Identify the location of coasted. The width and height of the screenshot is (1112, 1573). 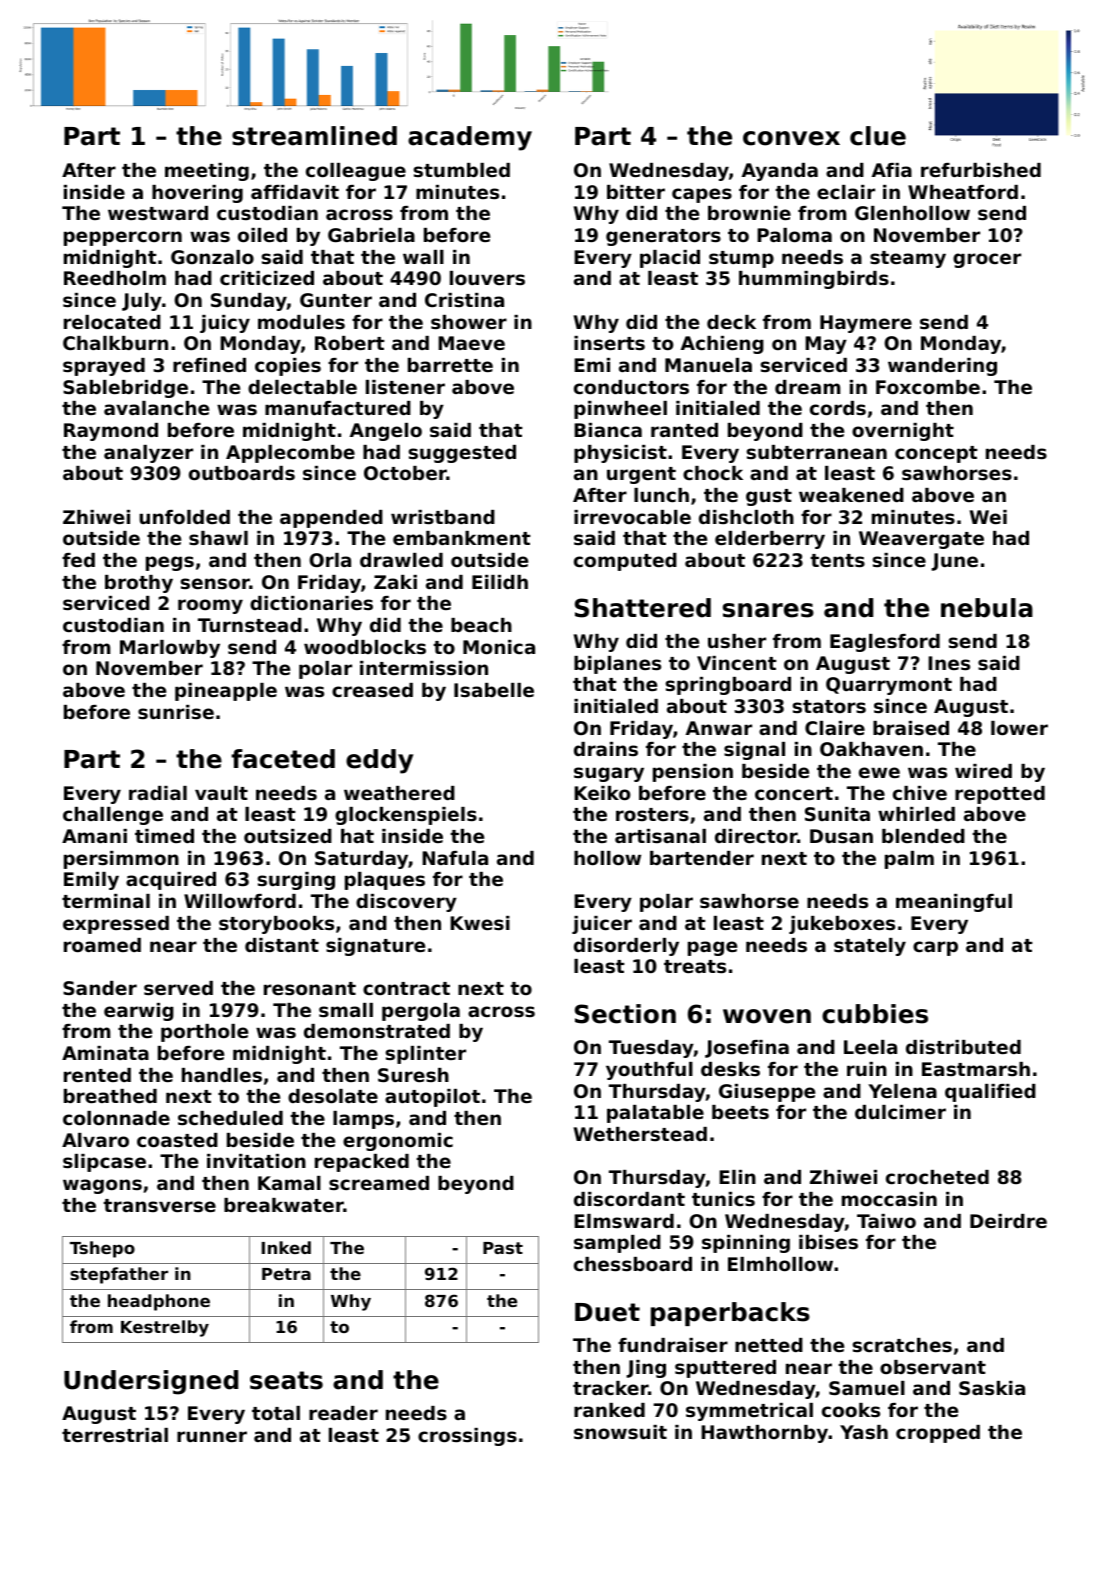
(177, 1140).
